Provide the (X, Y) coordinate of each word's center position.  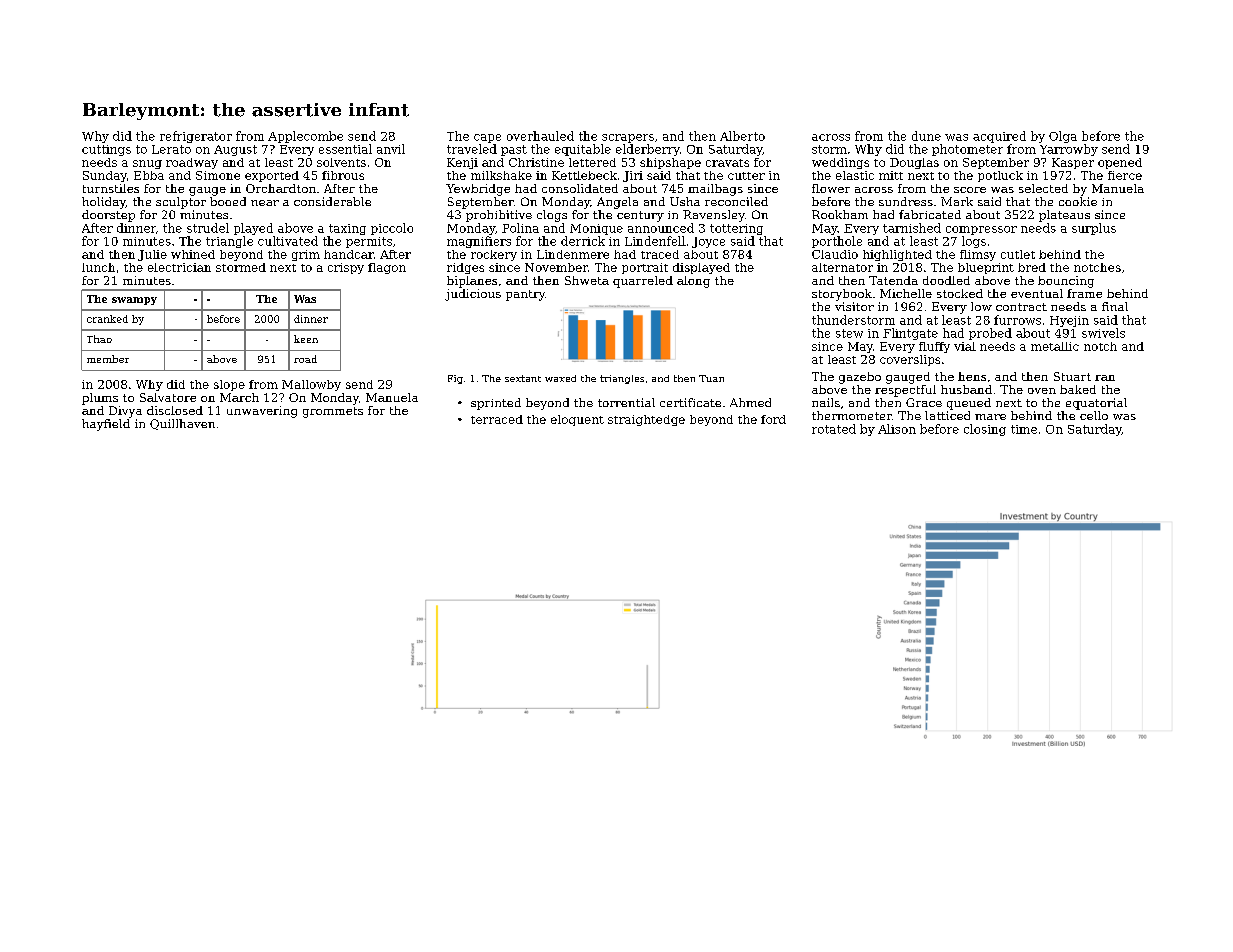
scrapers (628, 138)
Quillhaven (182, 424)
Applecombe (305, 137)
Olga (1063, 137)
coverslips (910, 360)
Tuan (711, 378)
